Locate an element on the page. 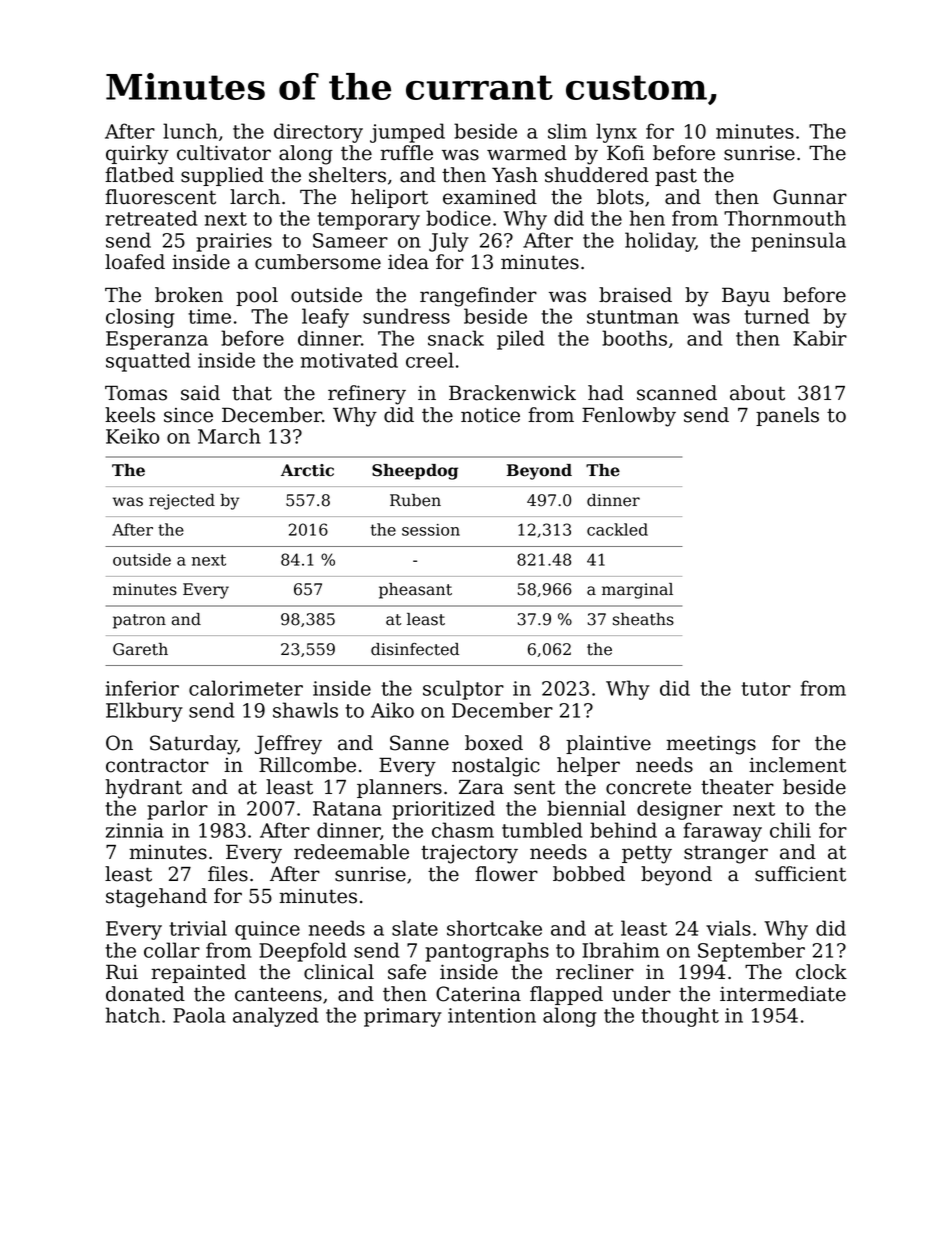 The image size is (952, 1233). Fenlowby is located at coordinates (629, 417).
